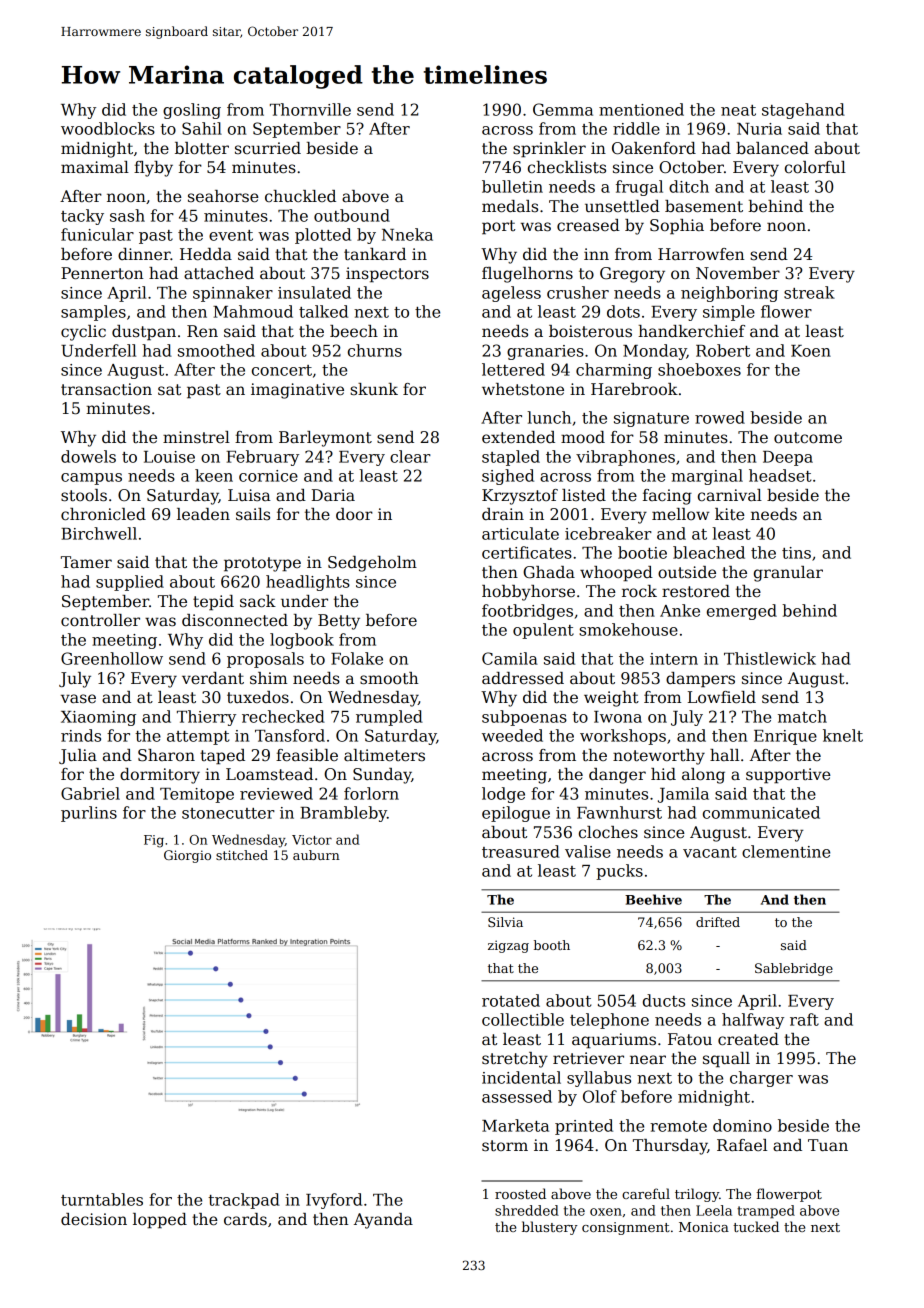 The height and width of the screenshot is (1308, 924). What do you see at coordinates (588, 851) in the screenshot?
I see `valise` at bounding box center [588, 851].
